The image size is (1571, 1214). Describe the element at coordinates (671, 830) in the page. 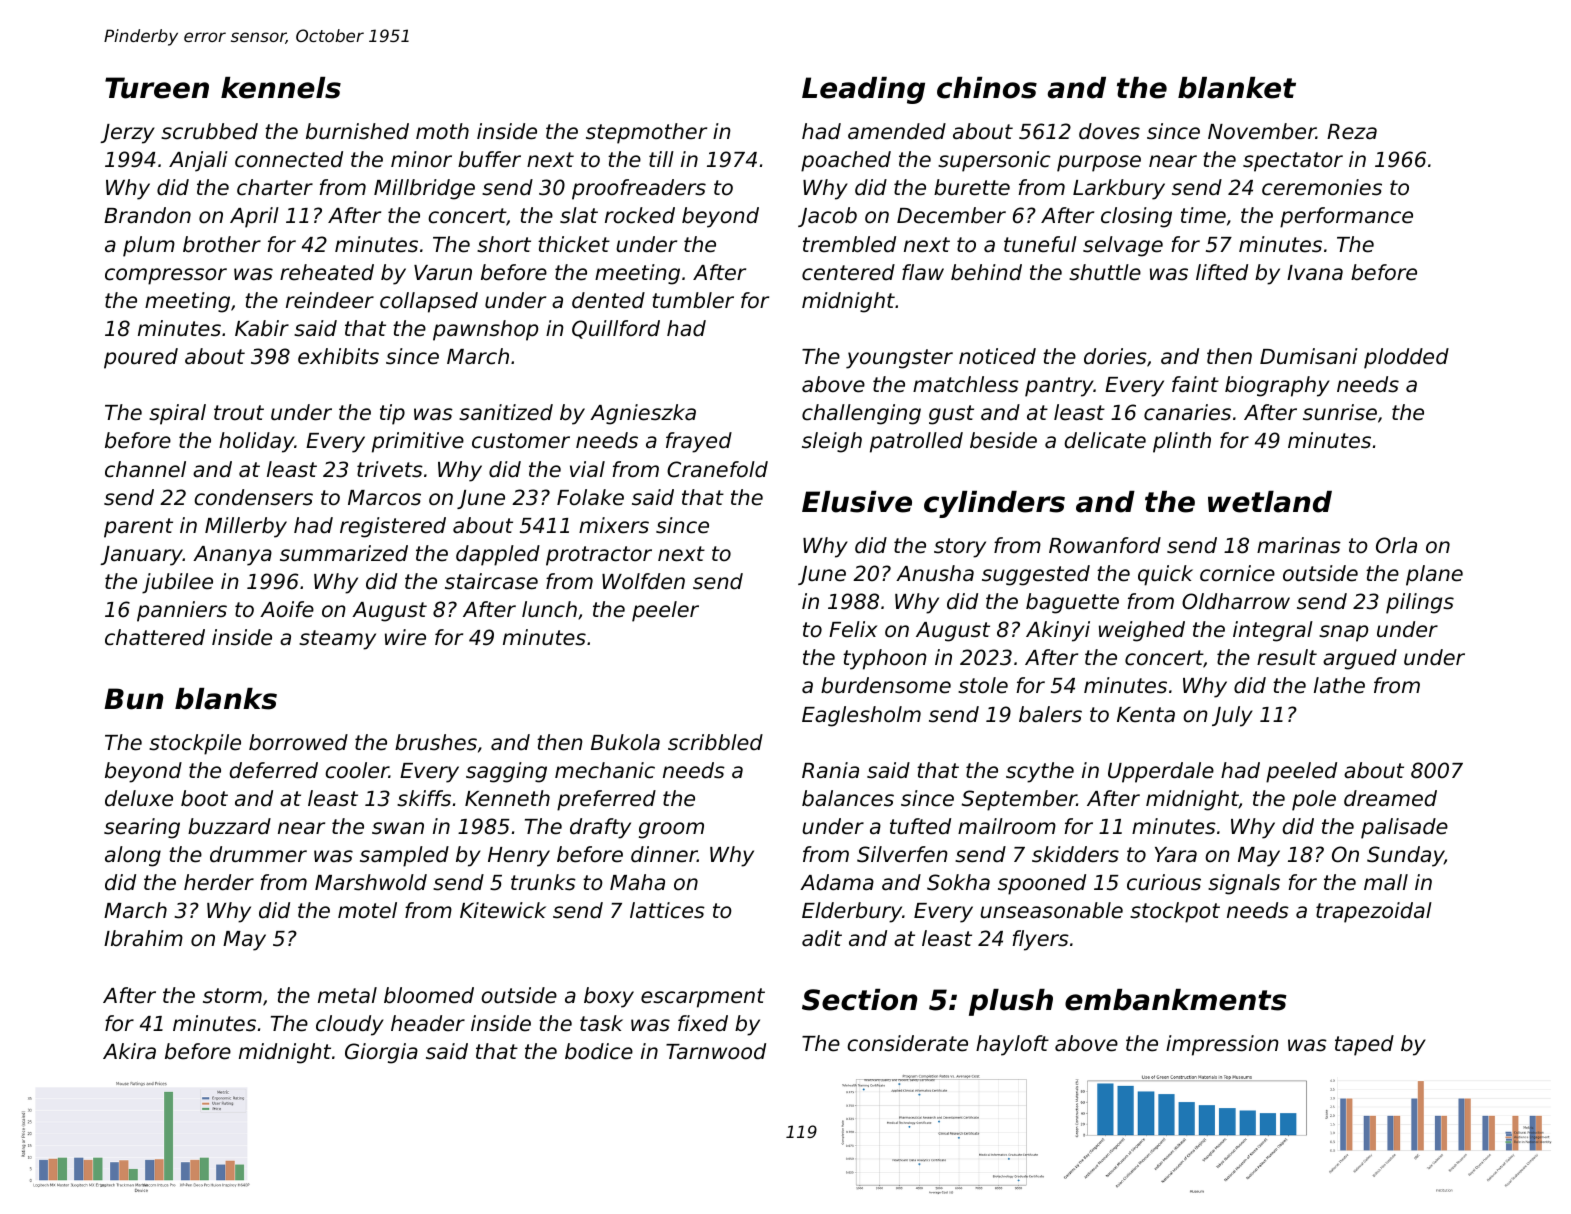

I see `groom` at that location.
